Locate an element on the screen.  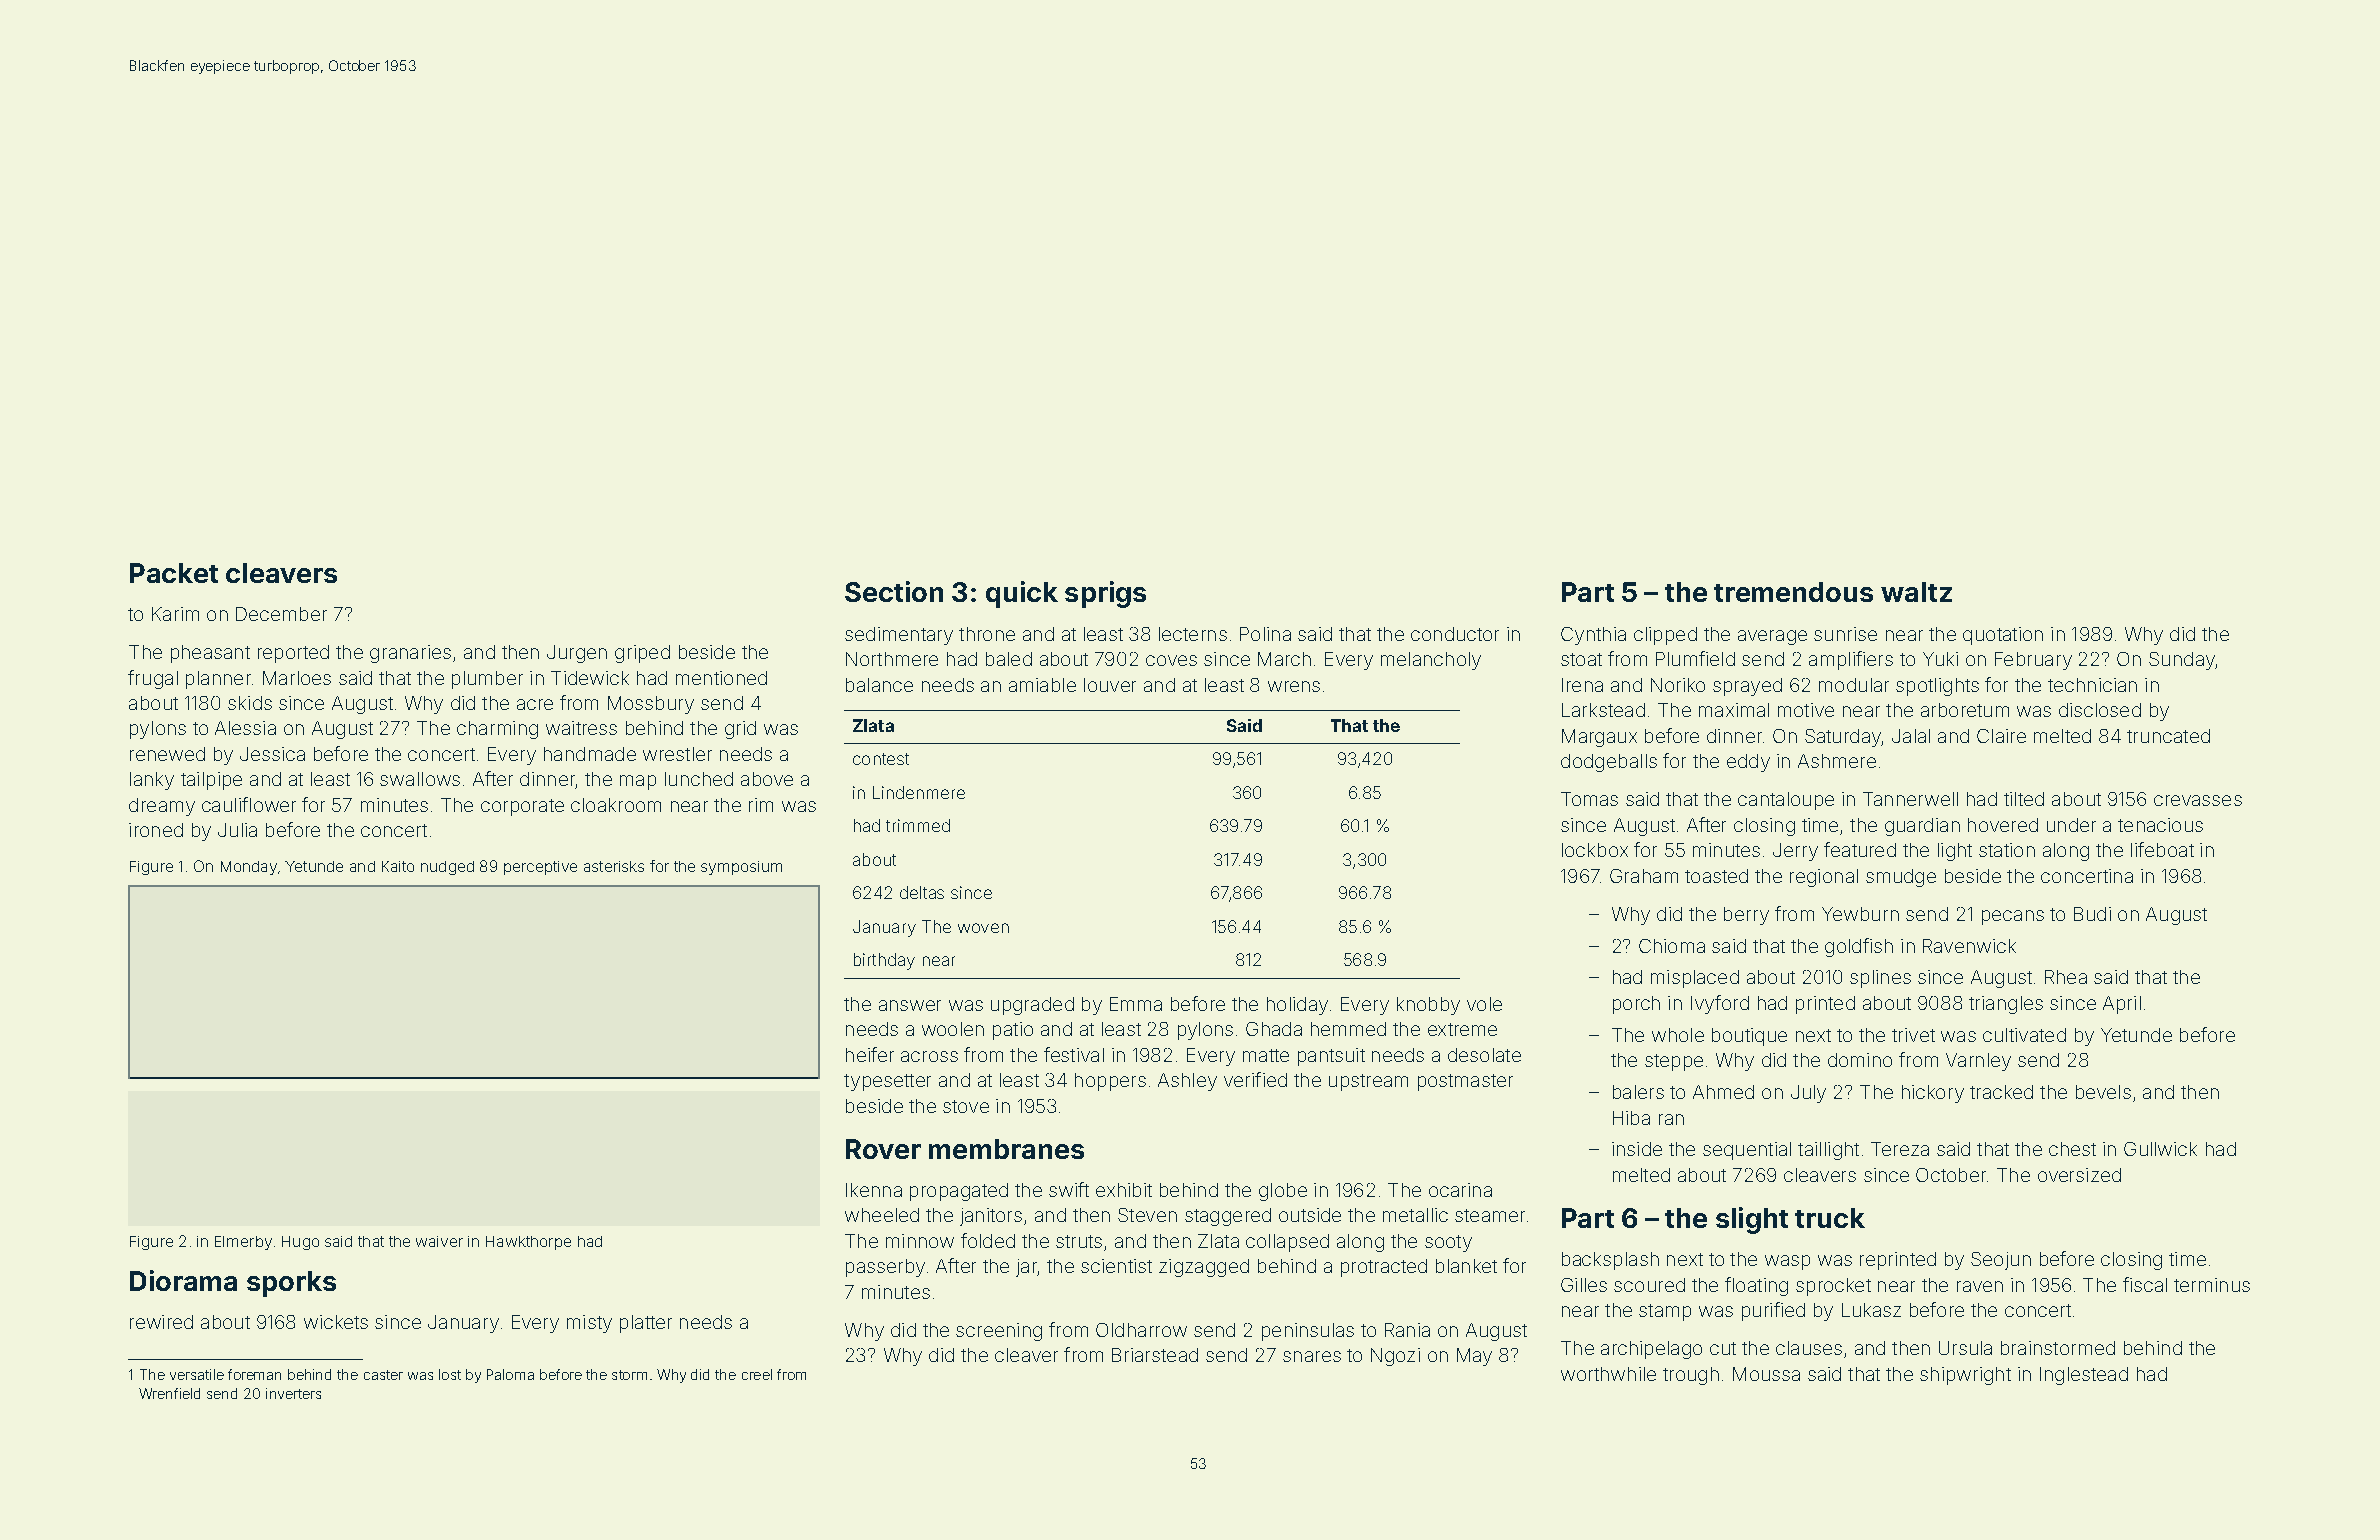
waltz is located at coordinates (1916, 592).
